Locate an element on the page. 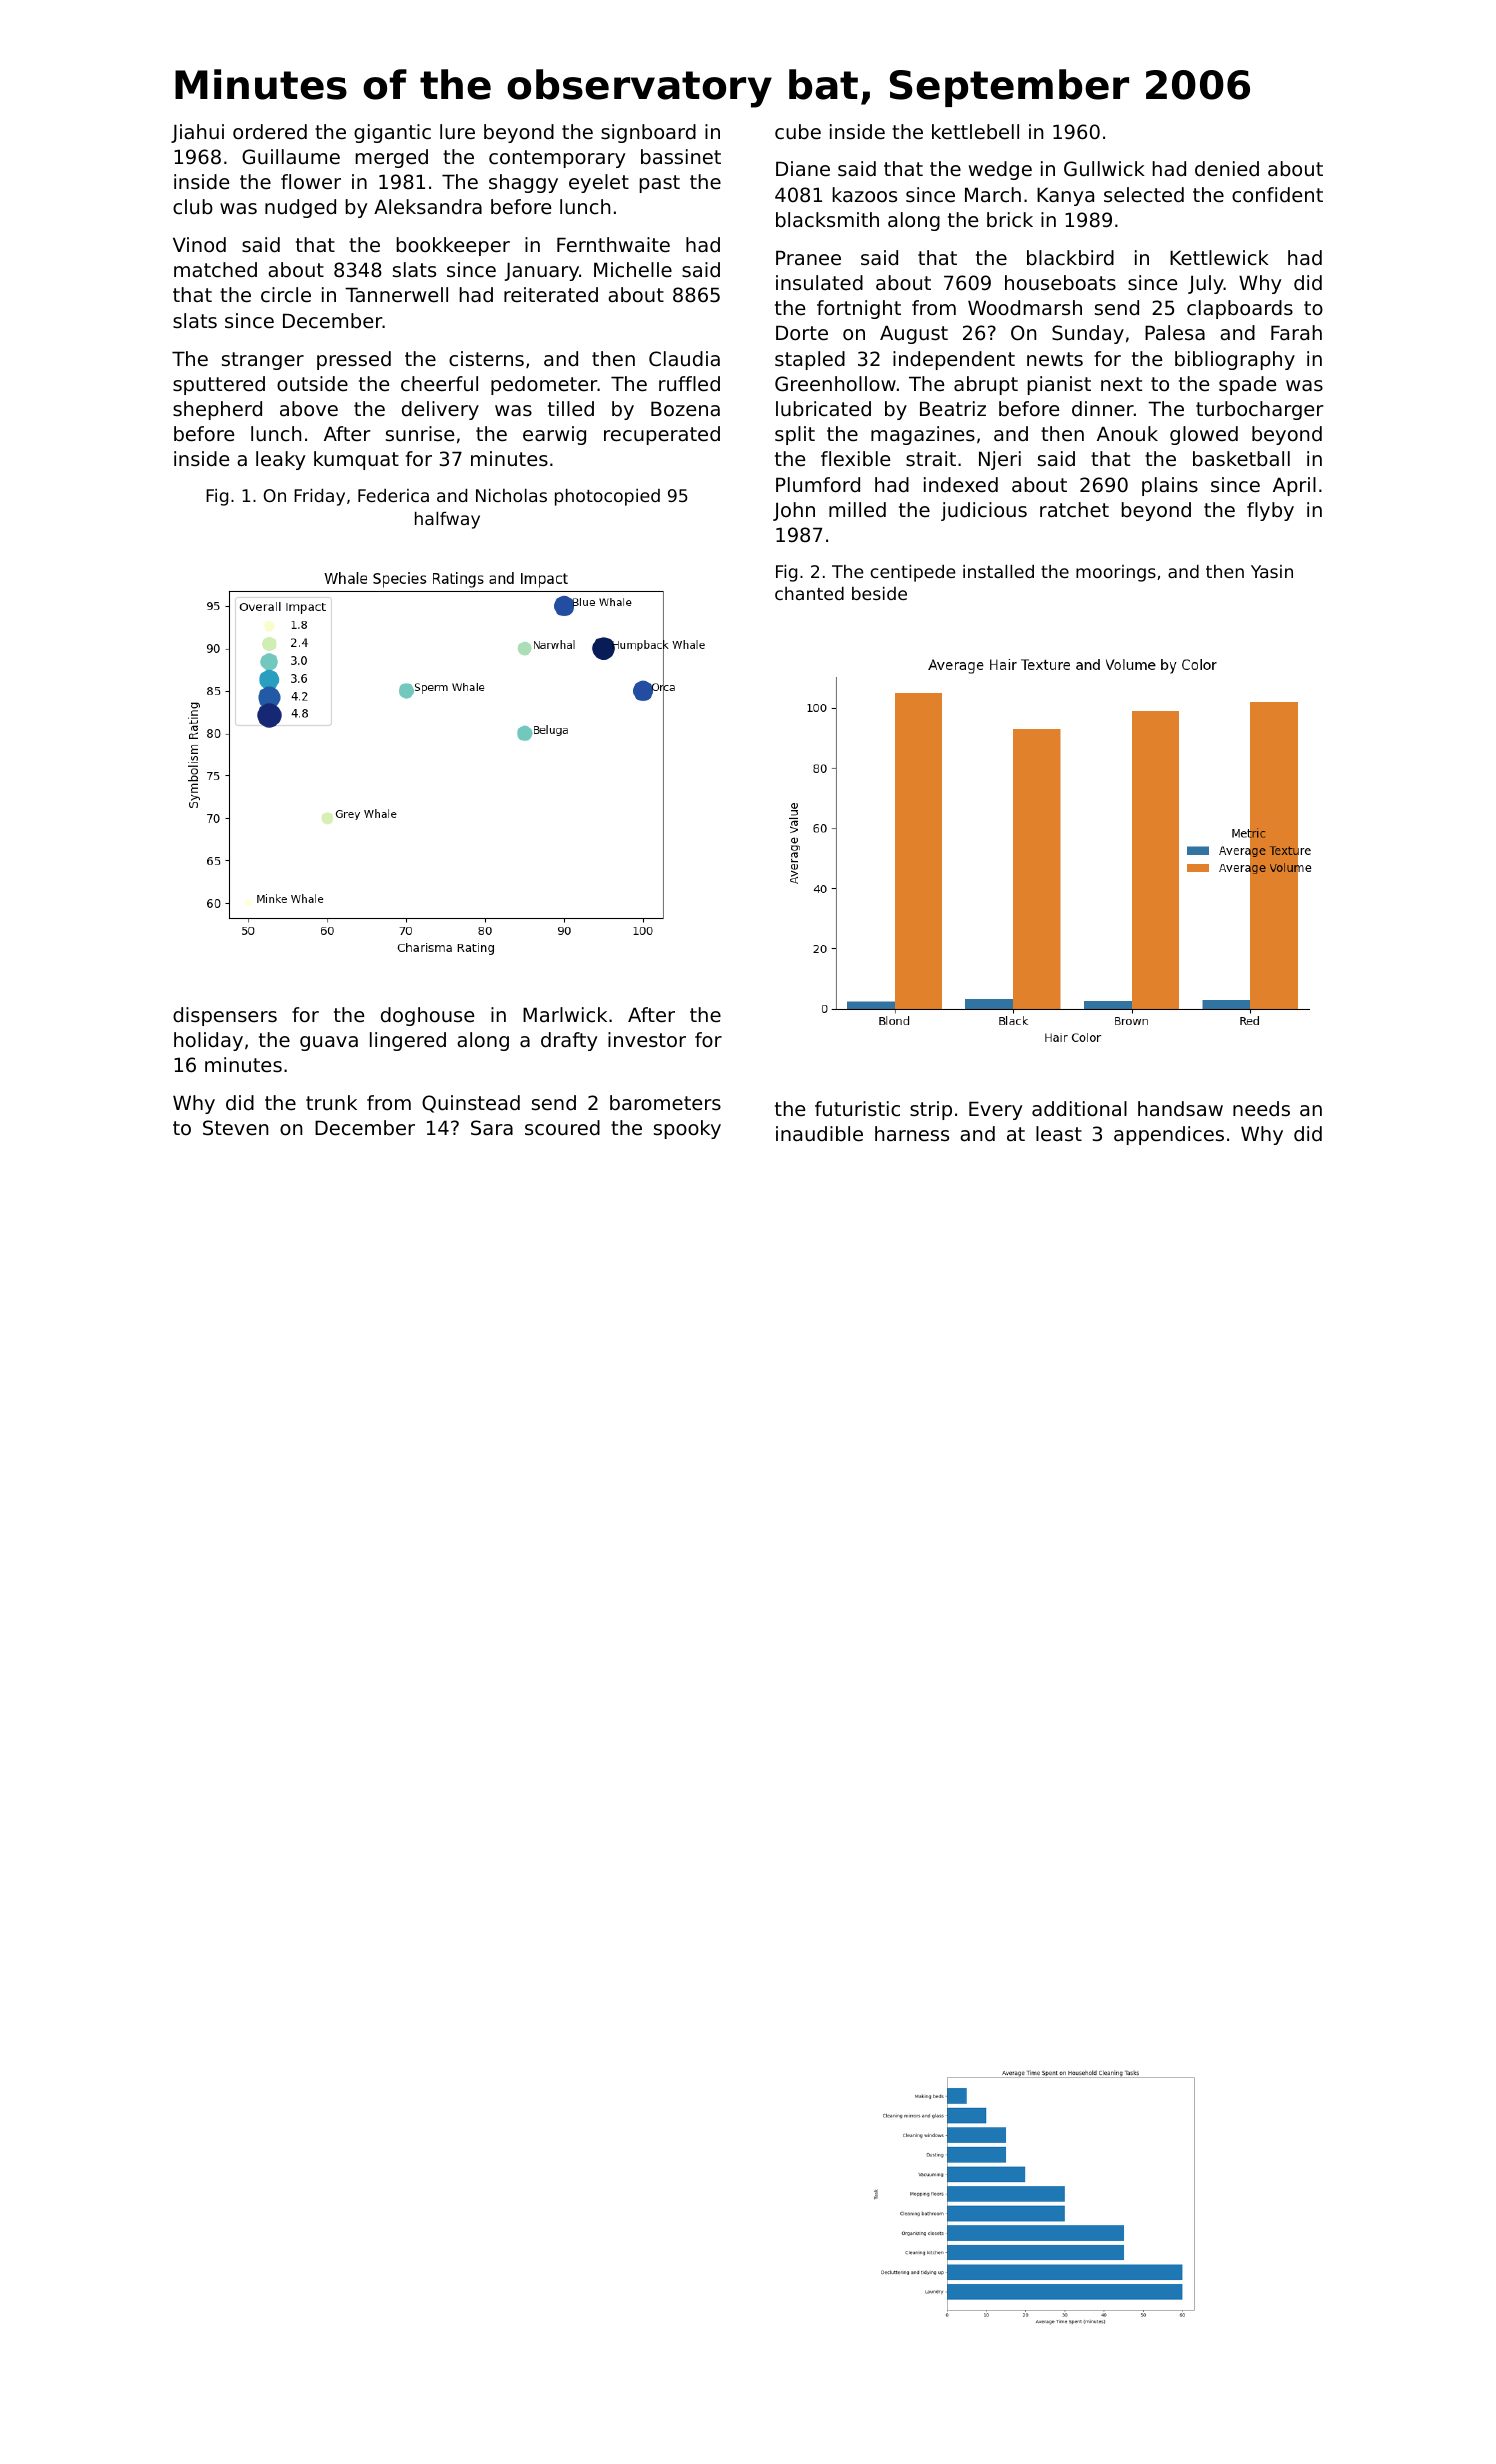 The width and height of the page is (1496, 2464). bassinet is located at coordinates (681, 157).
